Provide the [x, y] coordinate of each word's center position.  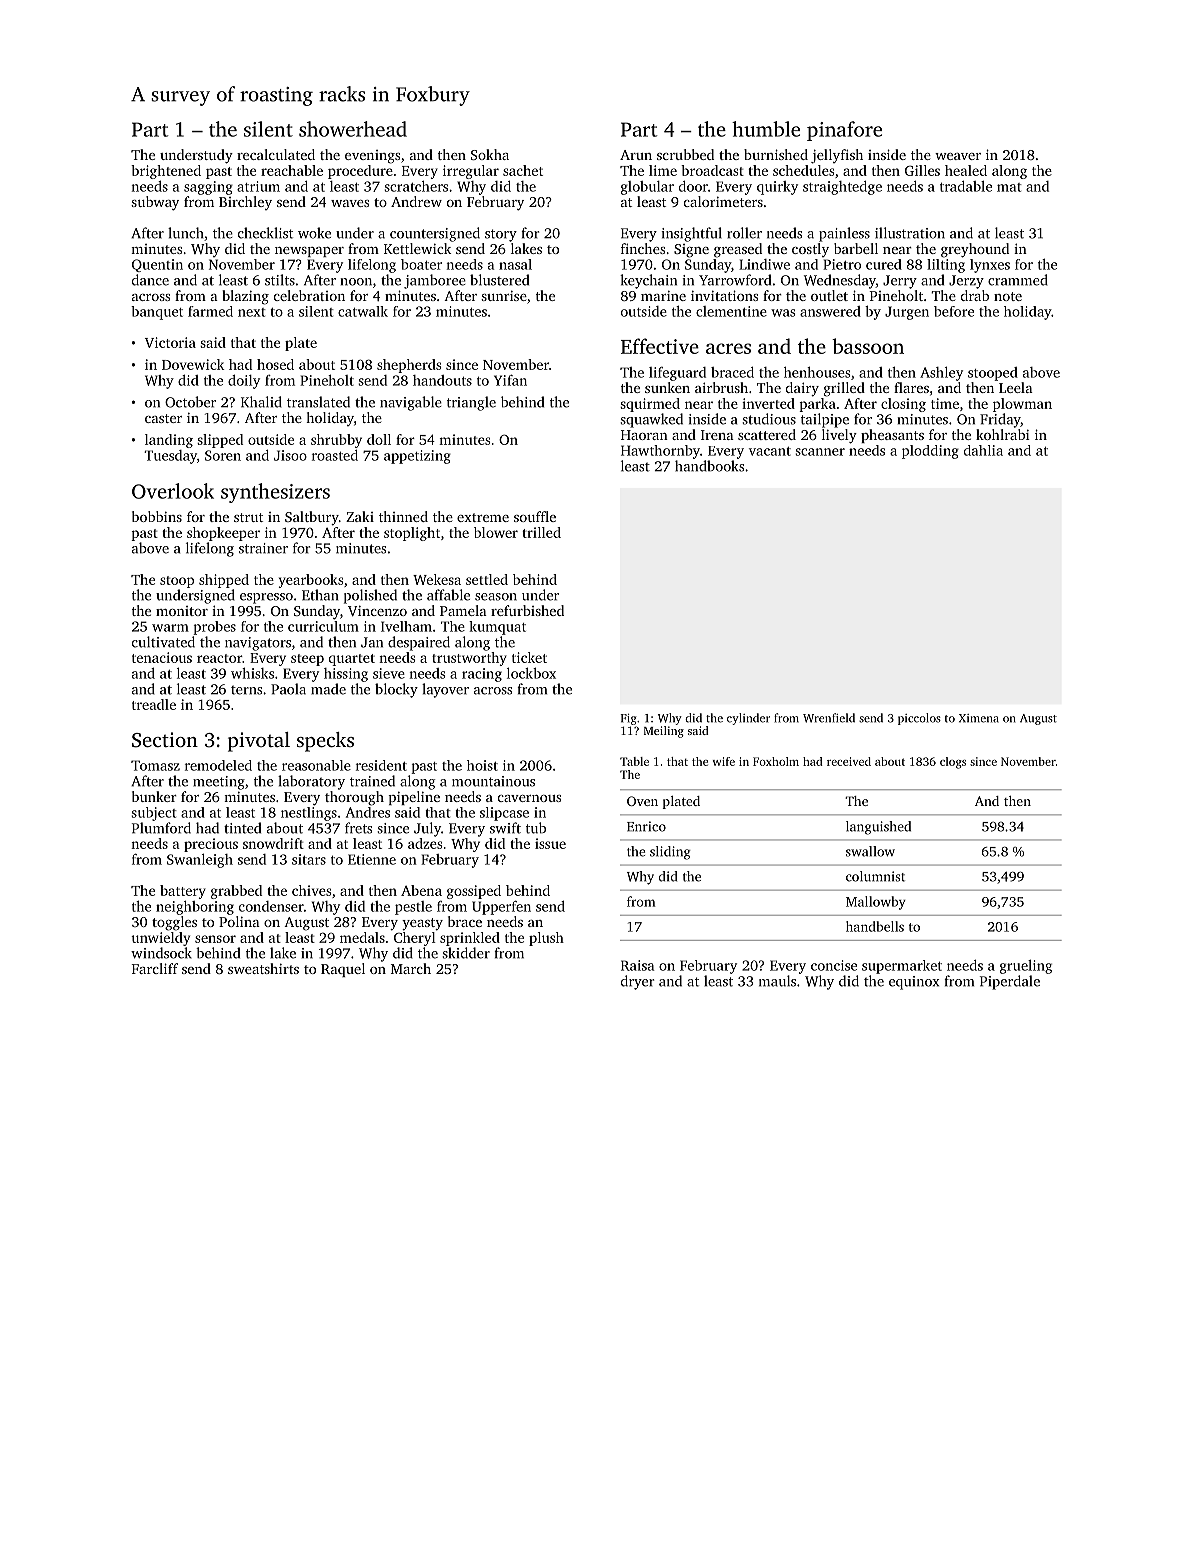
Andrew [416, 201]
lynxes [990, 266]
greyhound [975, 250]
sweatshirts [263, 968]
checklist [265, 233]
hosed [275, 364]
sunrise [504, 296]
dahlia [983, 450]
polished [370, 596]
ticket [529, 657]
